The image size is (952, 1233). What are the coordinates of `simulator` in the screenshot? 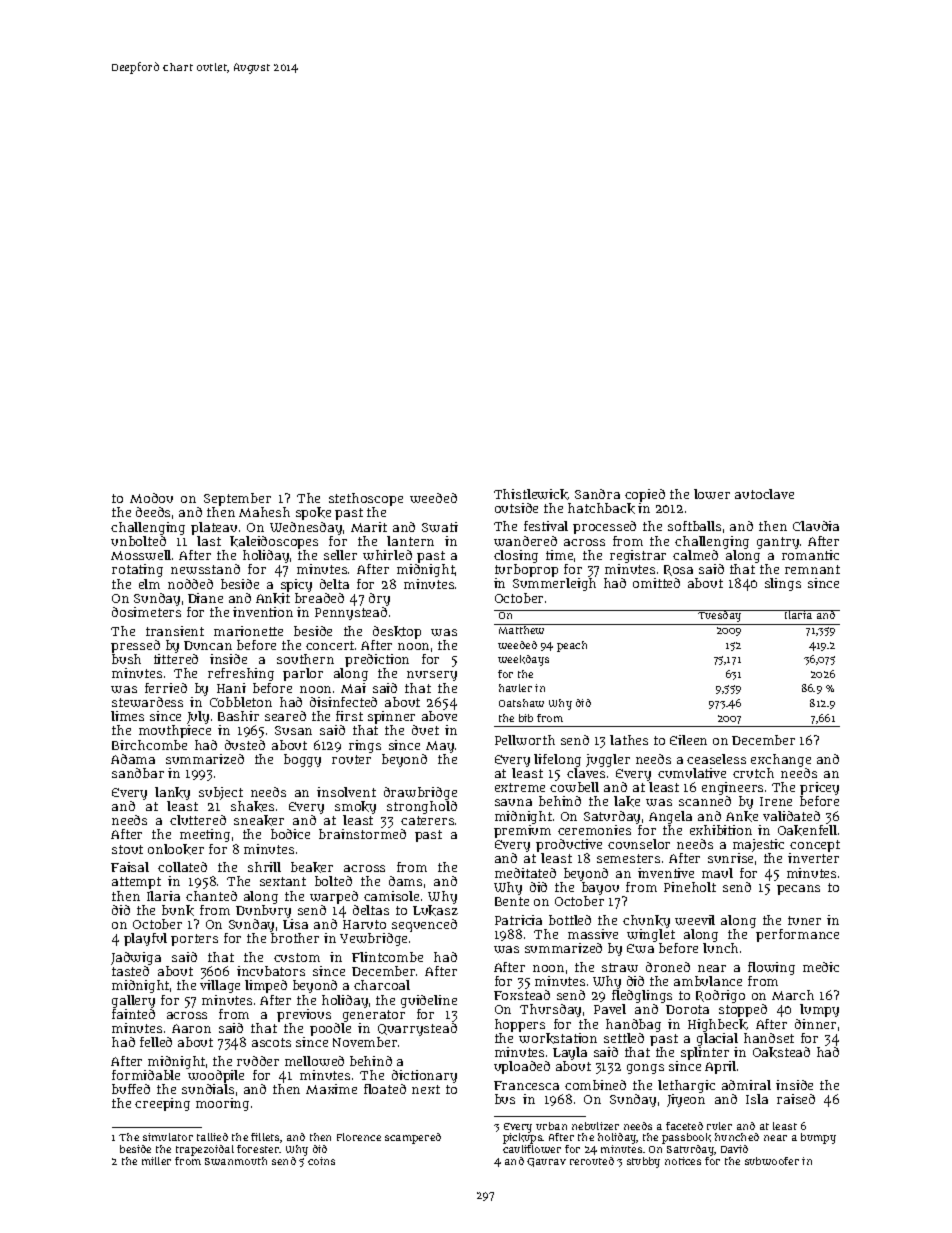 It's located at (168, 1137).
